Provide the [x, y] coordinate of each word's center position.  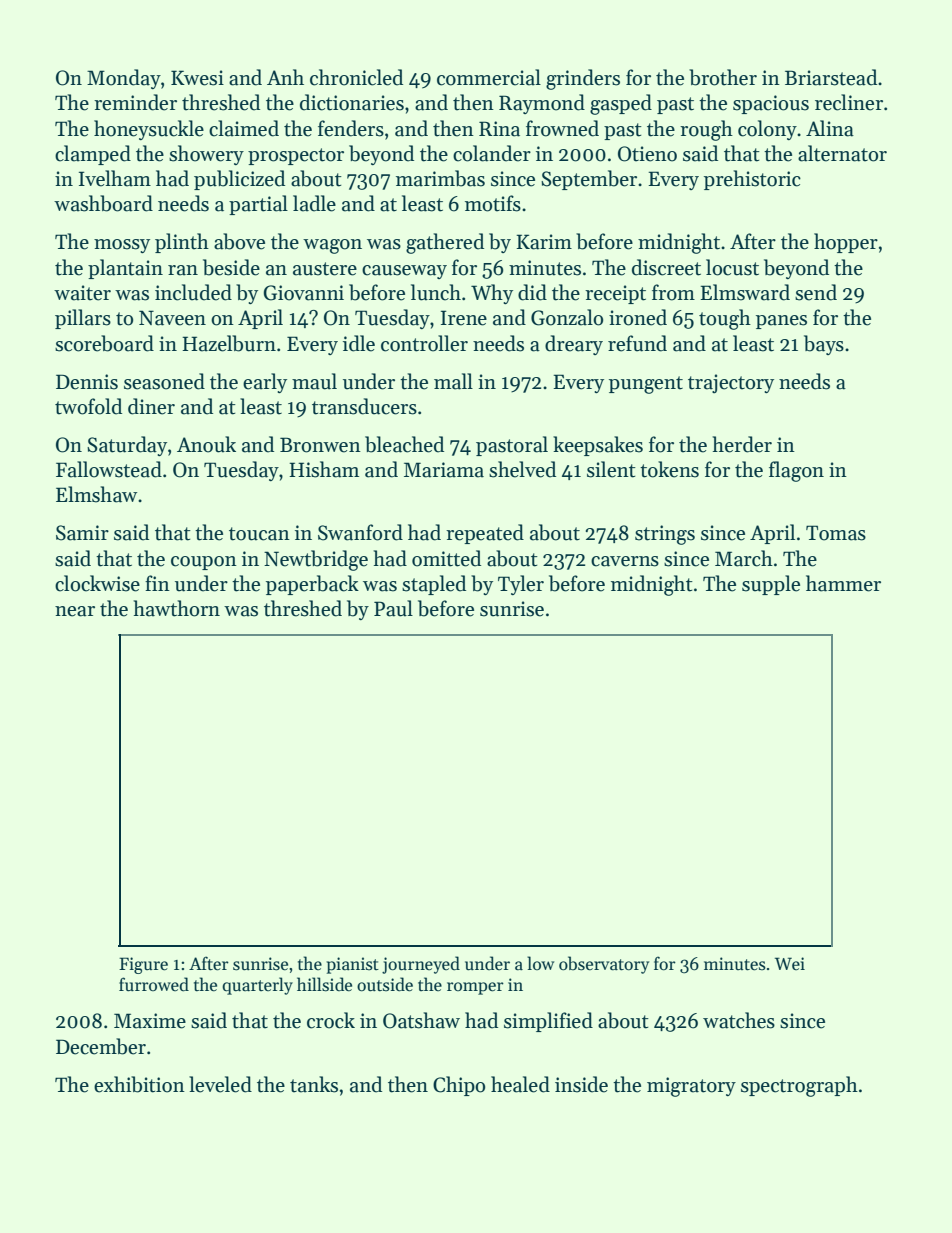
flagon [796, 471]
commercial [489, 77]
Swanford [360, 532]
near [75, 611]
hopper [846, 243]
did [532, 292]
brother [723, 77]
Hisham [324, 469]
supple [771, 585]
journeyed [421, 965]
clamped [93, 155]
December [101, 1046]
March [744, 558]
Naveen [172, 318]
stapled [434, 585]
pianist [352, 965]
